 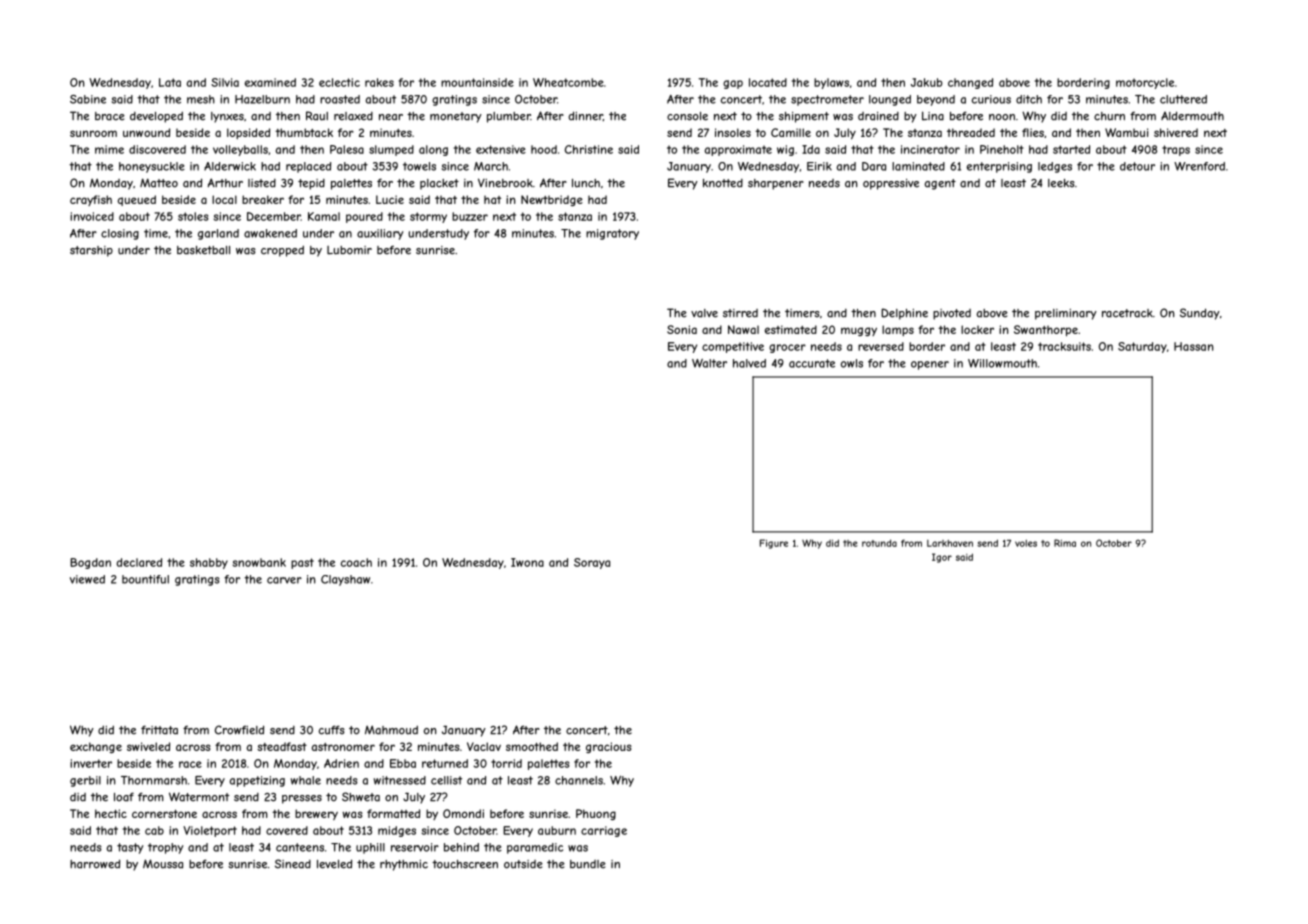 I want to click on Wheatcombe, so click(x=568, y=82).
